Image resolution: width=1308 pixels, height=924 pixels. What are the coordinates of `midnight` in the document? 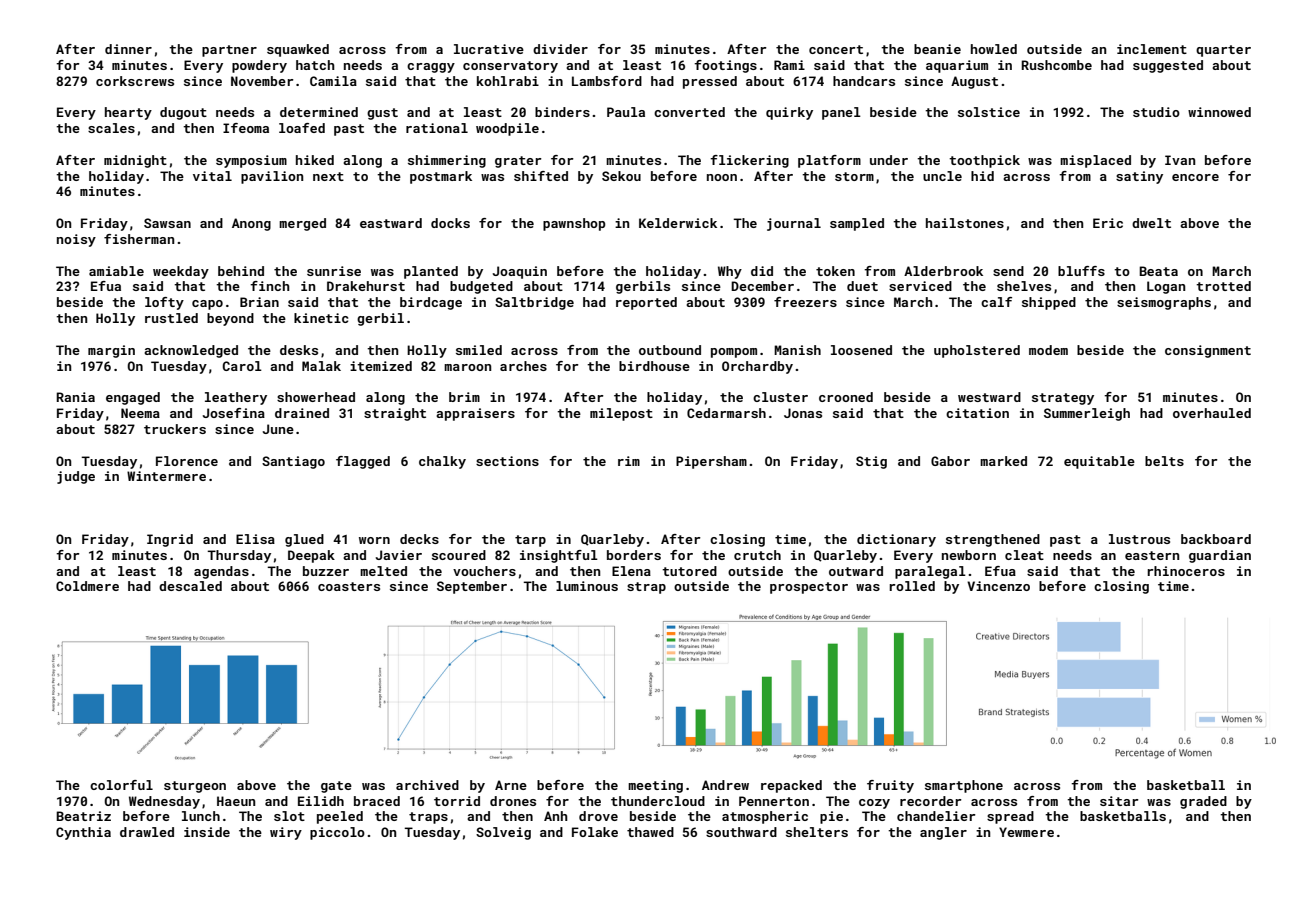 It's located at (135, 161).
